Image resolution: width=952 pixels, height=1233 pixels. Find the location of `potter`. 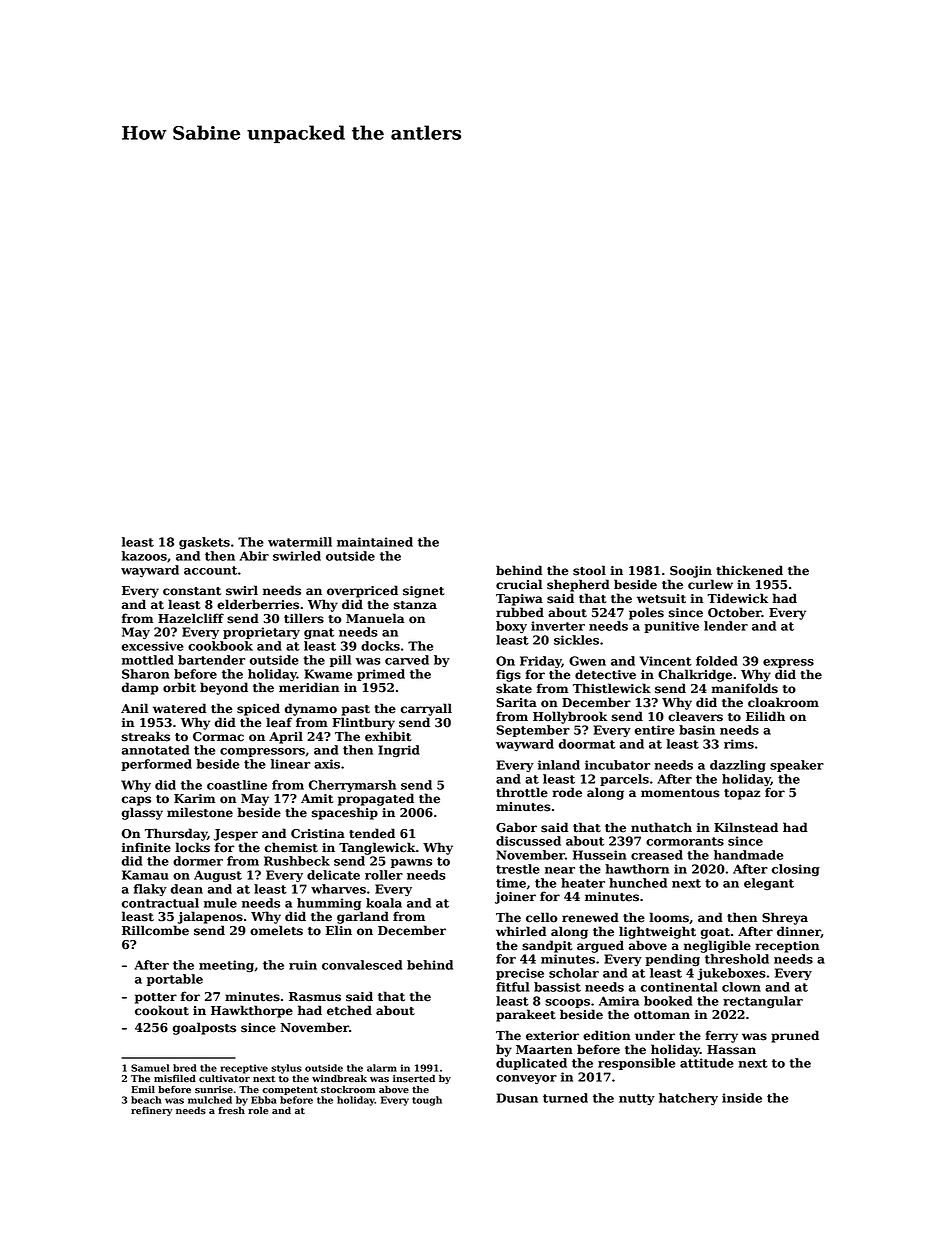

potter is located at coordinates (156, 998).
